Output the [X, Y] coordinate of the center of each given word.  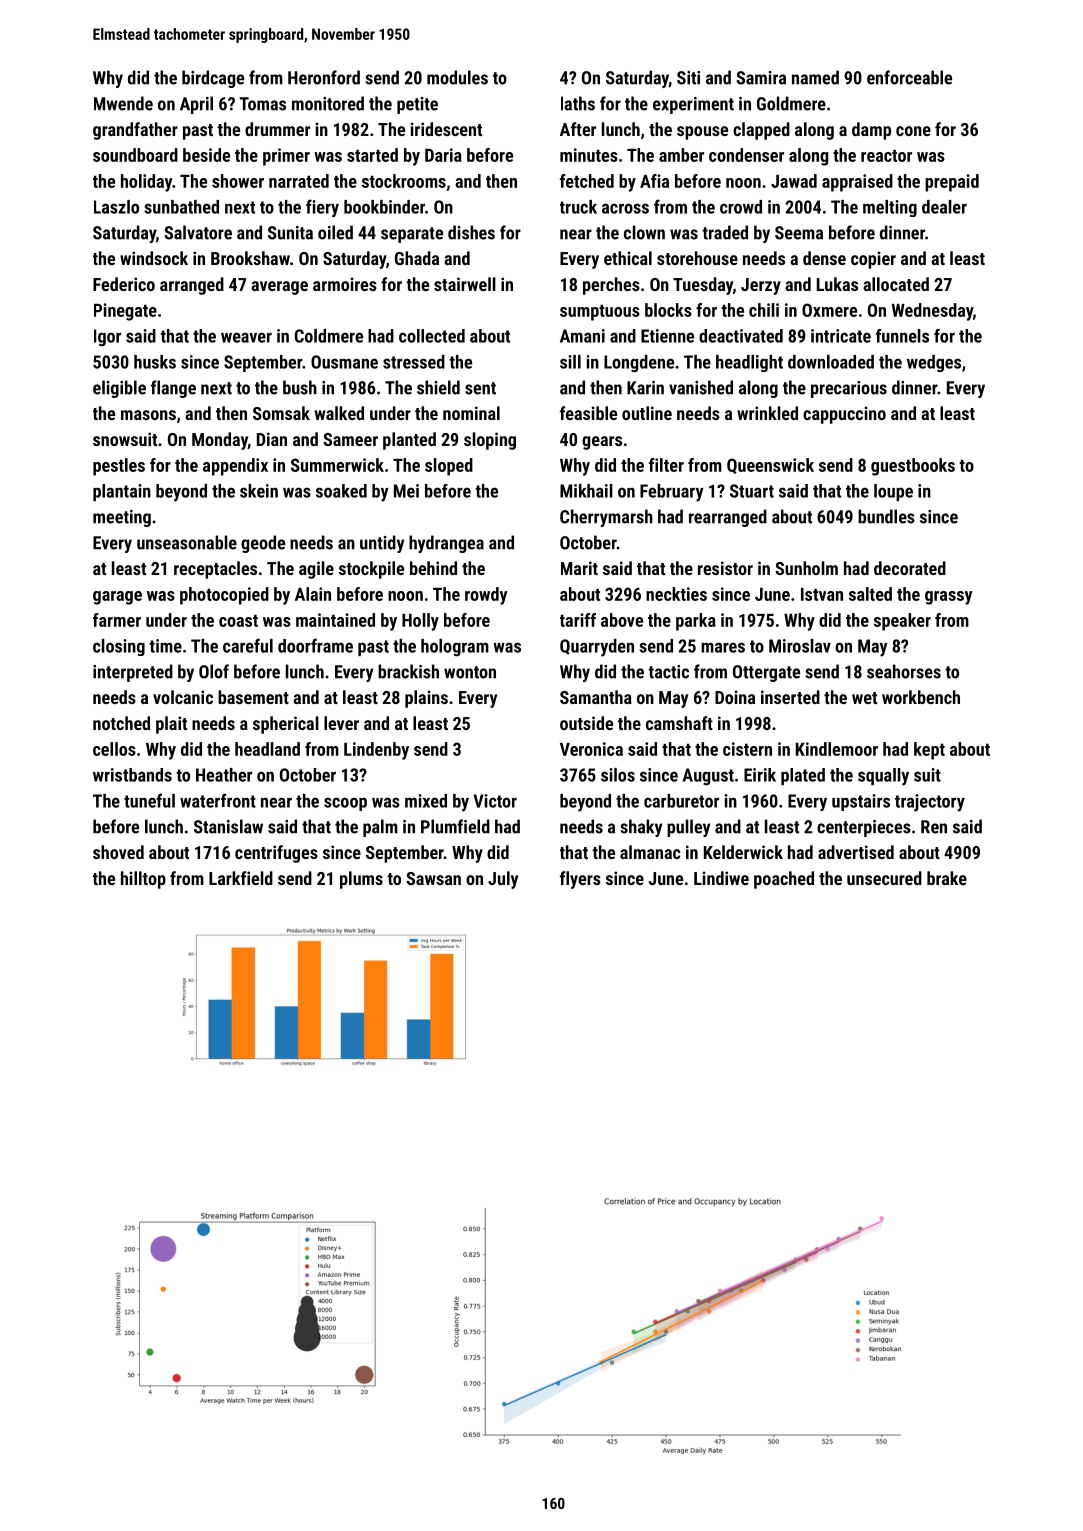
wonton [470, 672]
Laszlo [116, 207]
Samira [761, 78]
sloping [490, 441]
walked [339, 413]
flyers [580, 880]
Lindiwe [721, 878]
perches [611, 286]
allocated [896, 284]
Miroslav [800, 646]
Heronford [324, 77]
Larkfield [241, 878]
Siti [688, 78]
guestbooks [913, 467]
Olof [214, 671]
